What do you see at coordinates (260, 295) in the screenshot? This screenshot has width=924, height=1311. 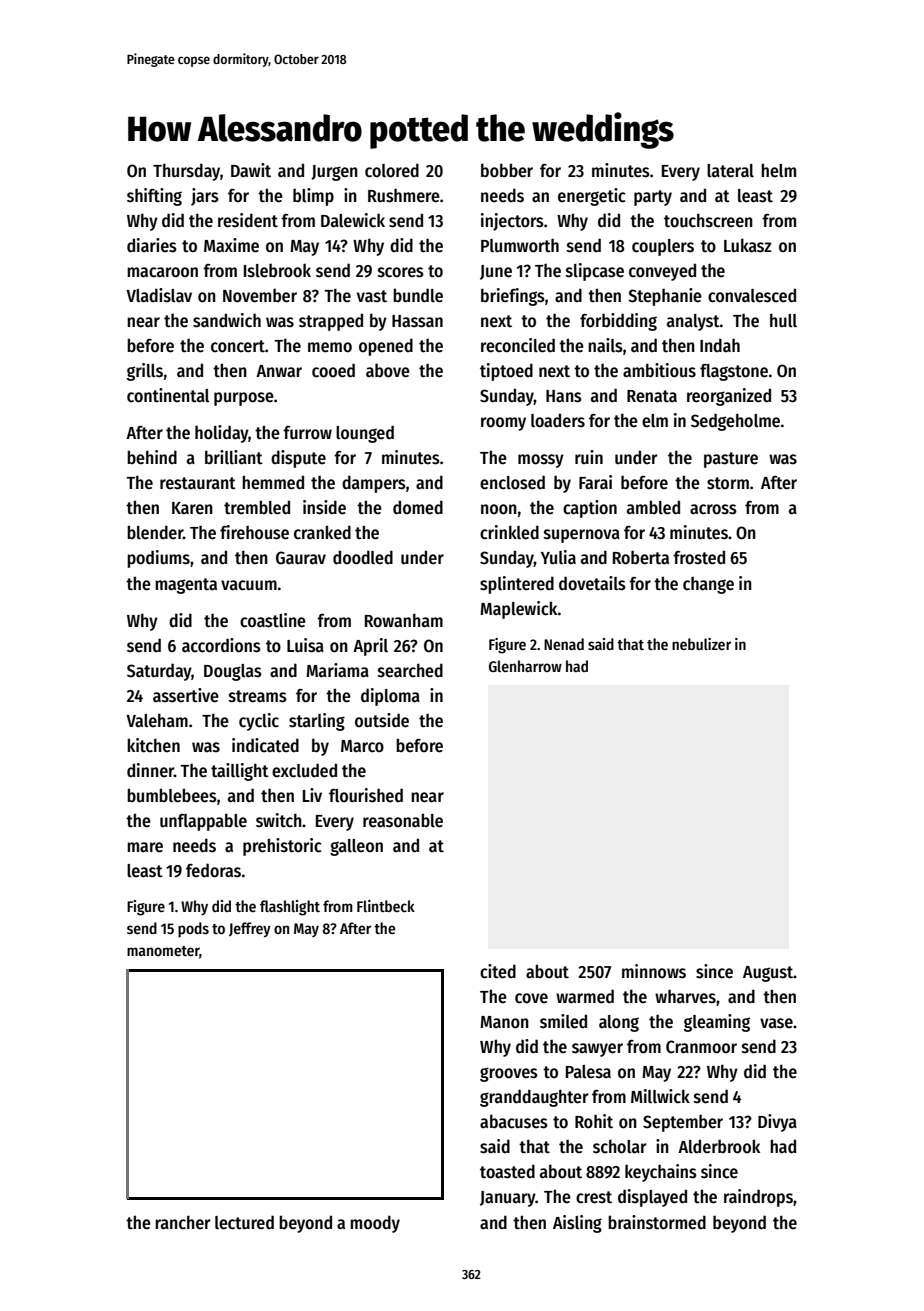 I see `November` at bounding box center [260, 295].
